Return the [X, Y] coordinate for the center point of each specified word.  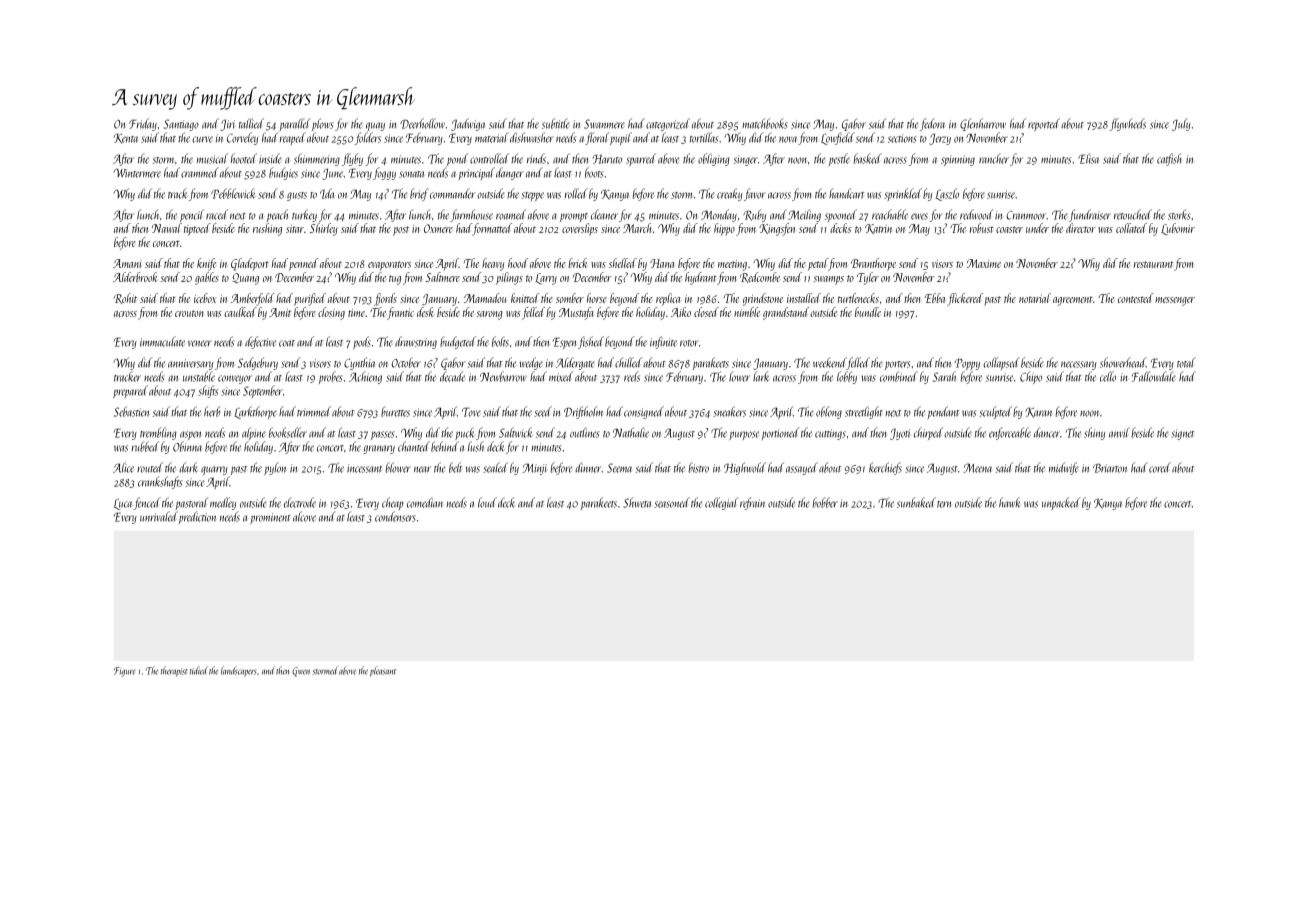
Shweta [637, 502]
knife [206, 264]
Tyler [868, 278]
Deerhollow [422, 123]
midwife [1064, 468]
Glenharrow [983, 124]
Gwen [301, 672]
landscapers [238, 671]
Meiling [804, 215]
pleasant [383, 671]
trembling [158, 433]
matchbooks [765, 123]
